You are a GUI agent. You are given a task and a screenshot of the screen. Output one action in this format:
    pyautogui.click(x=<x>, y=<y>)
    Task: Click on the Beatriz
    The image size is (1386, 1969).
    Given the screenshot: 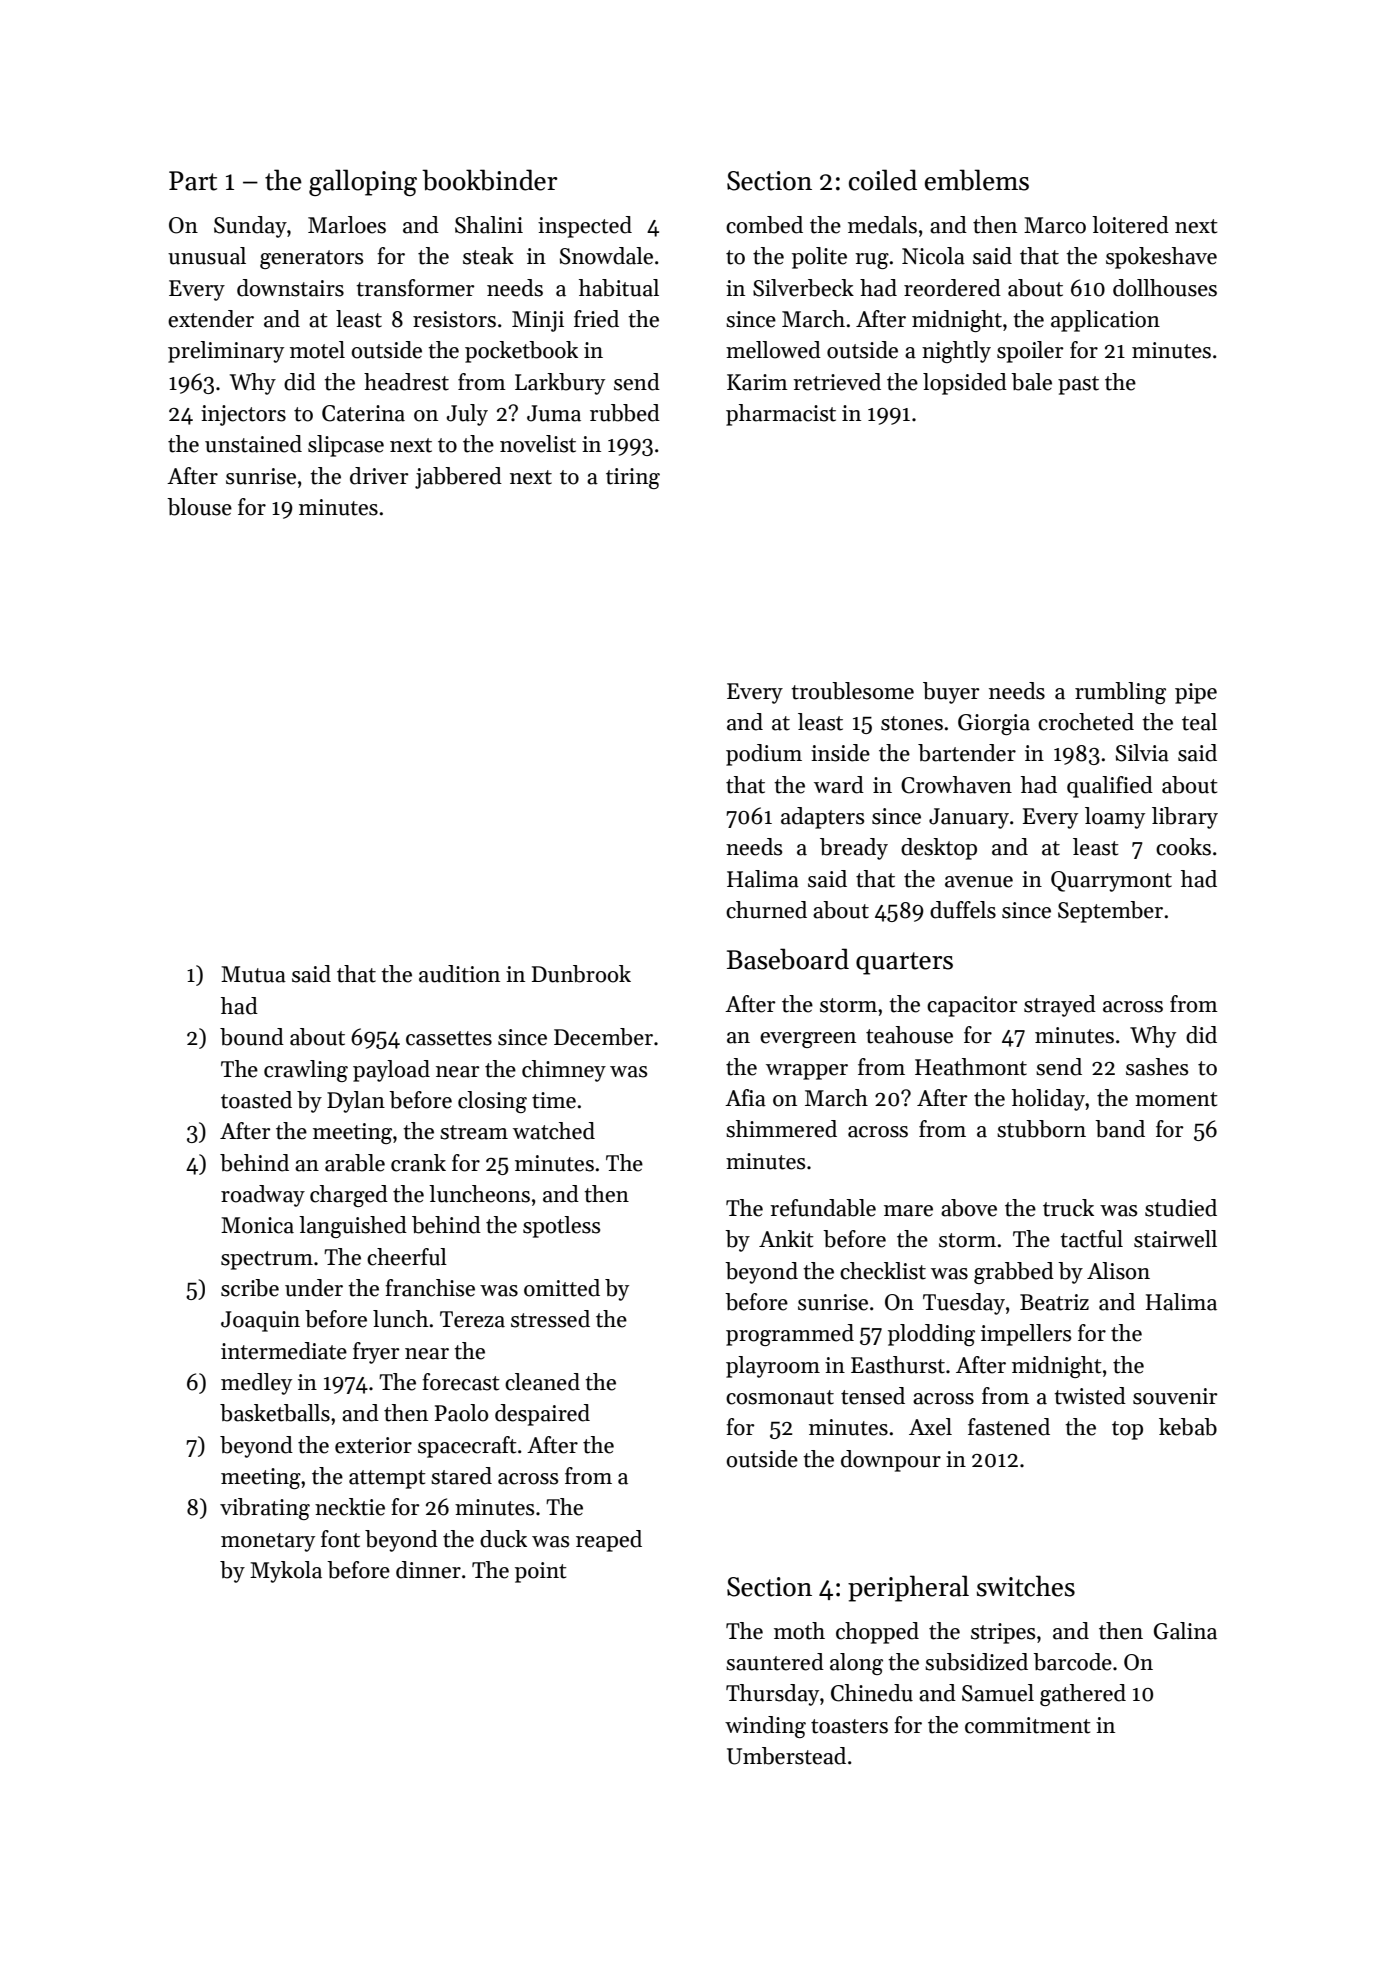 What is the action you would take?
    pyautogui.click(x=1054, y=1302)
